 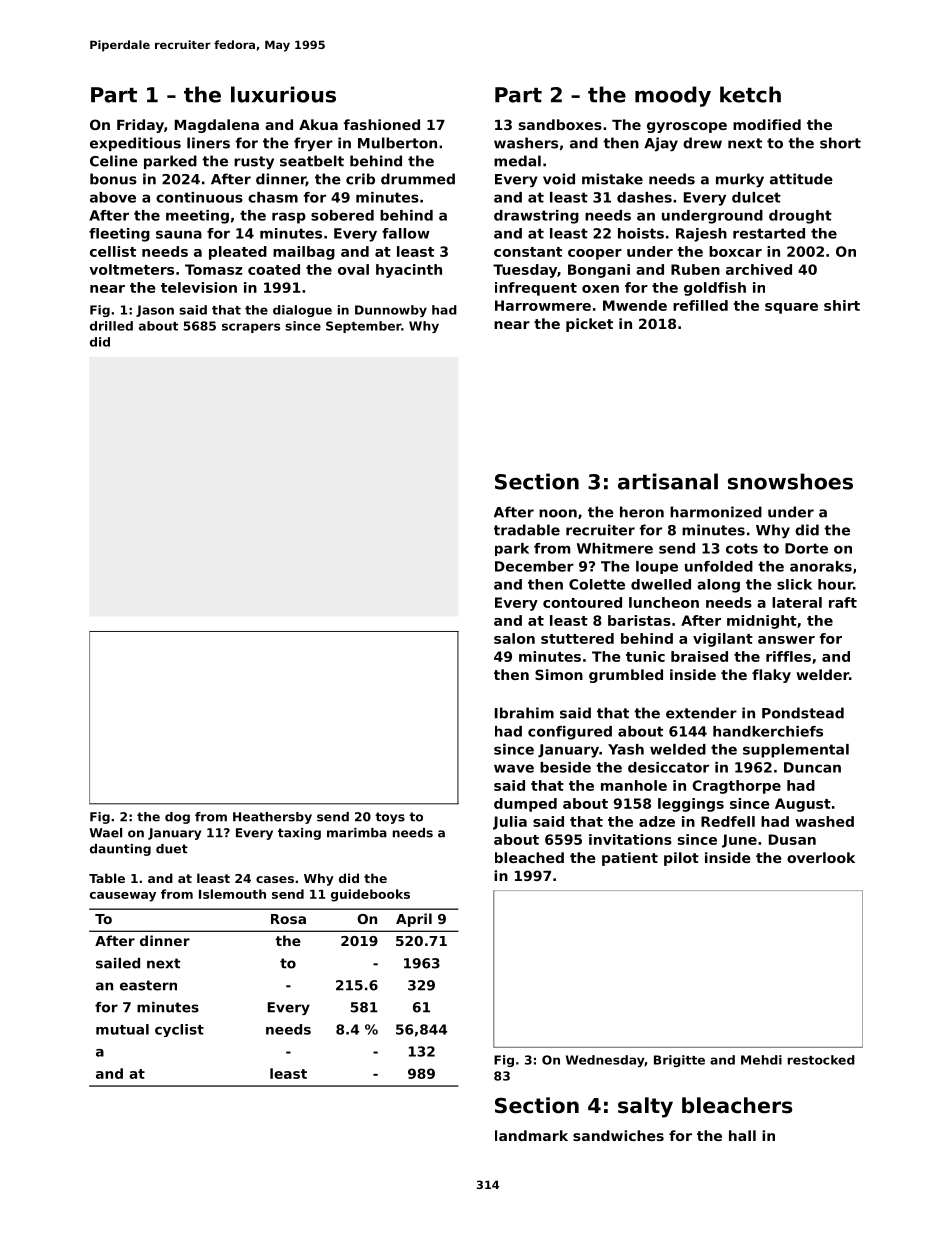 What do you see at coordinates (273, 197) in the screenshot?
I see `chasm` at bounding box center [273, 197].
